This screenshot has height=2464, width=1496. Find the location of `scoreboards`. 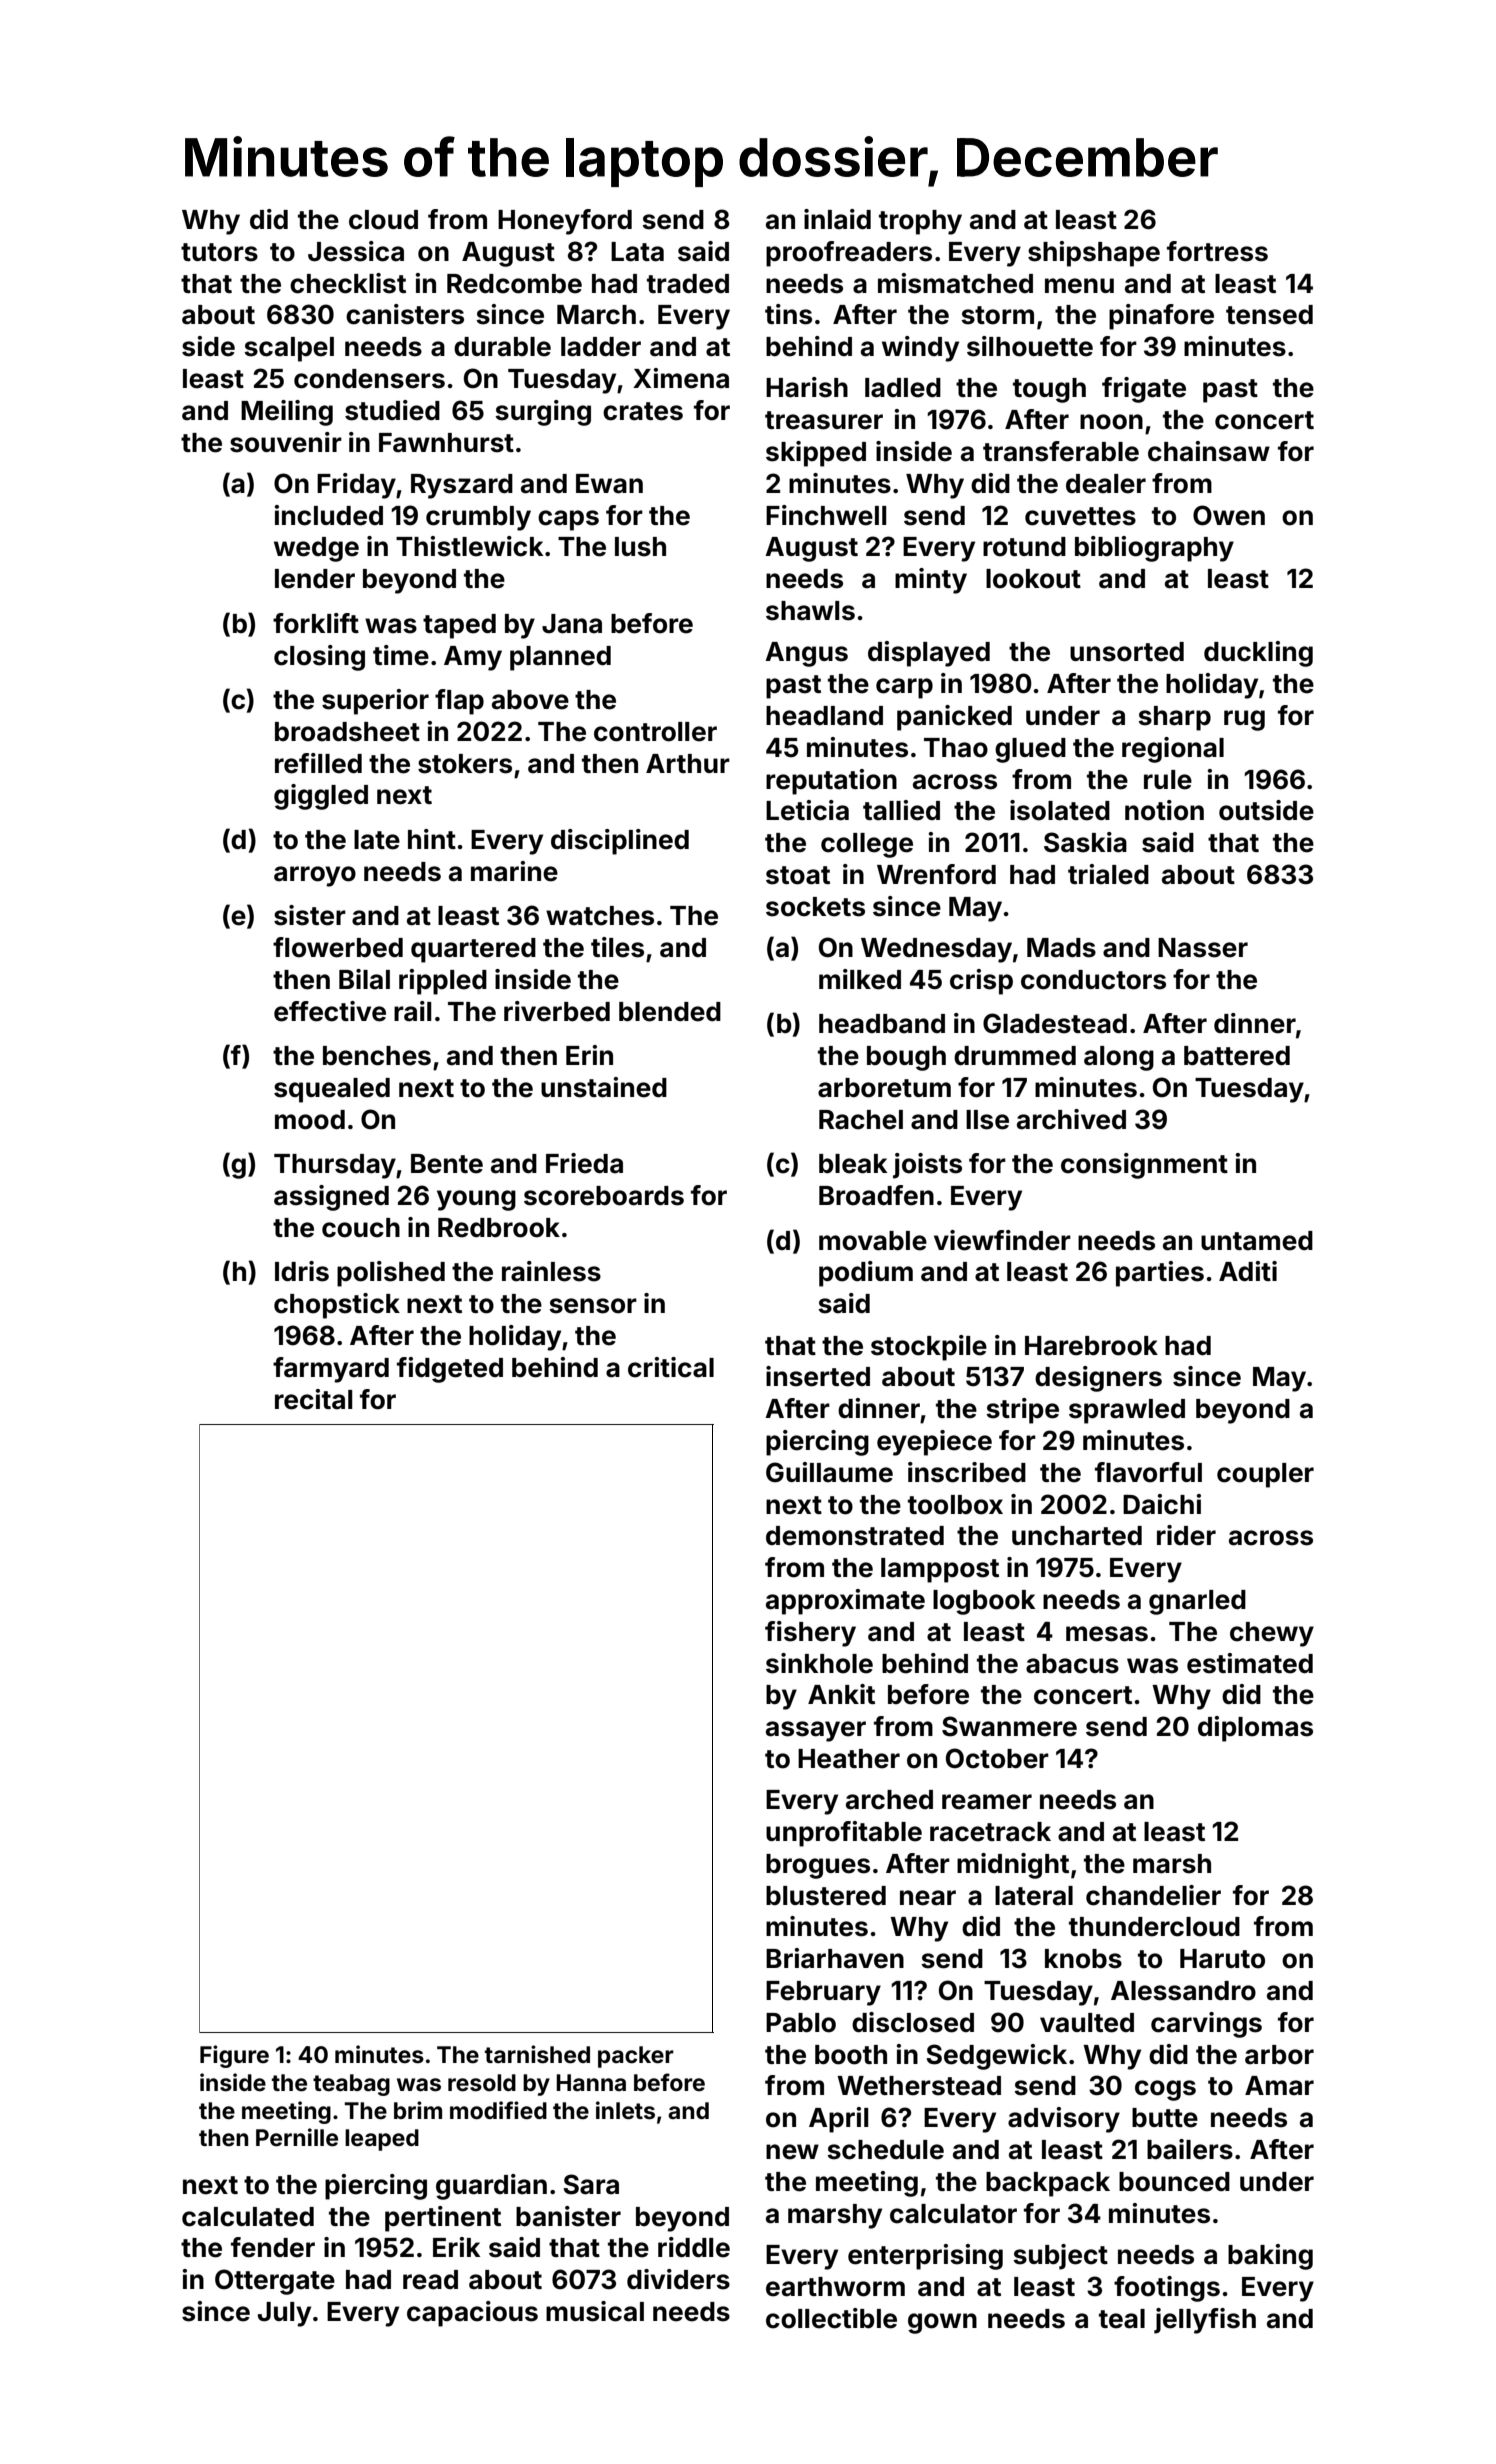

scoreboards is located at coordinates (604, 1196).
